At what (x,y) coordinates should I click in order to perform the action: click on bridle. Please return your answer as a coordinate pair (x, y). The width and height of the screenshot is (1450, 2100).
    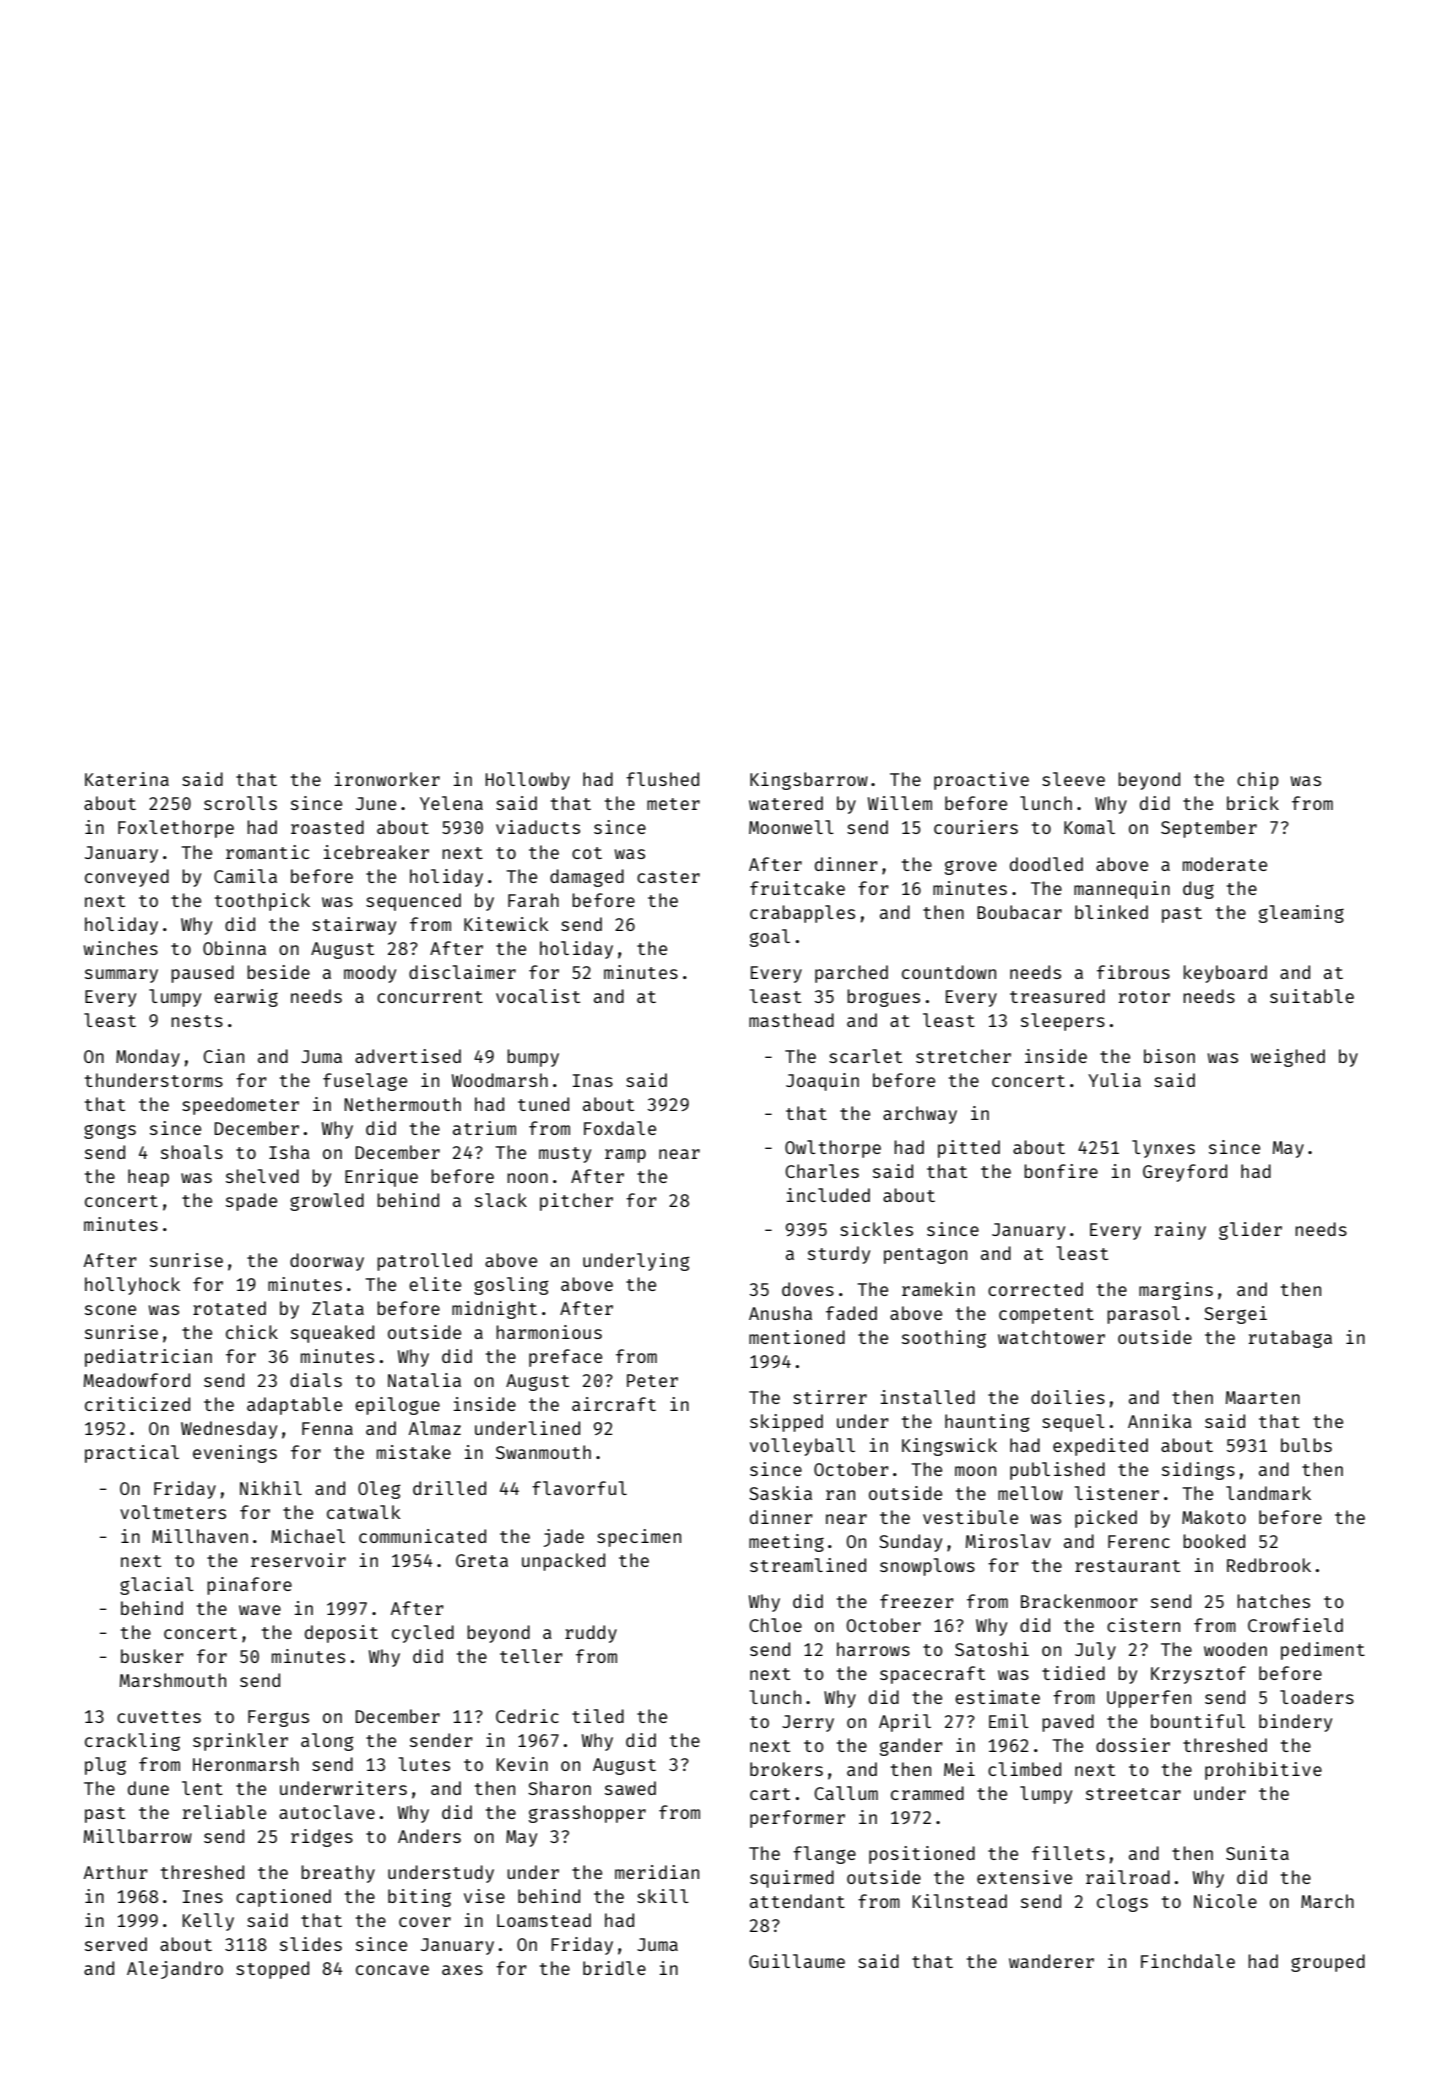
    Looking at the image, I should click on (614, 1968).
